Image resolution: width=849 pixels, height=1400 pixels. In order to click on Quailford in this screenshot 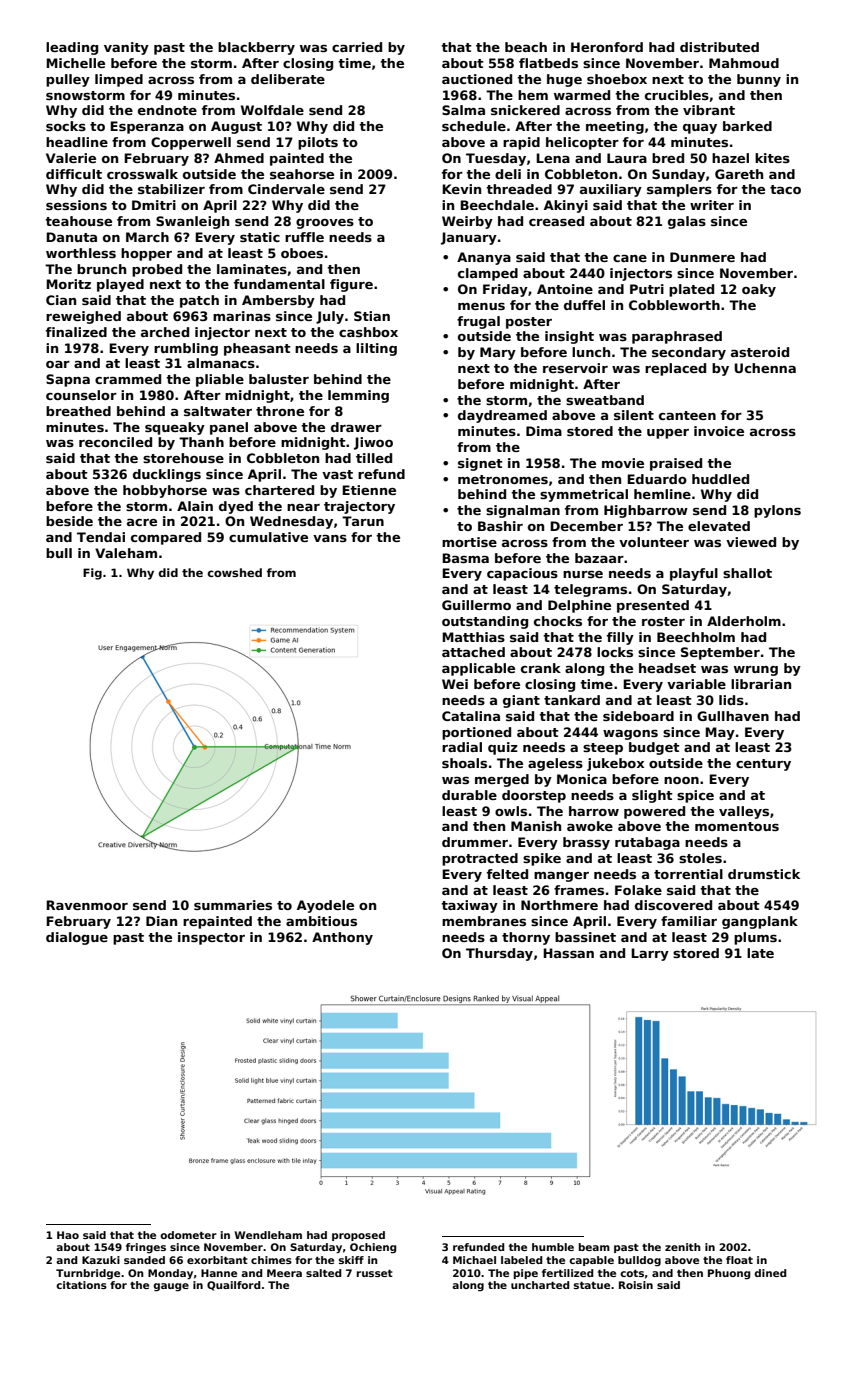, I will do `click(234, 1286)`.
